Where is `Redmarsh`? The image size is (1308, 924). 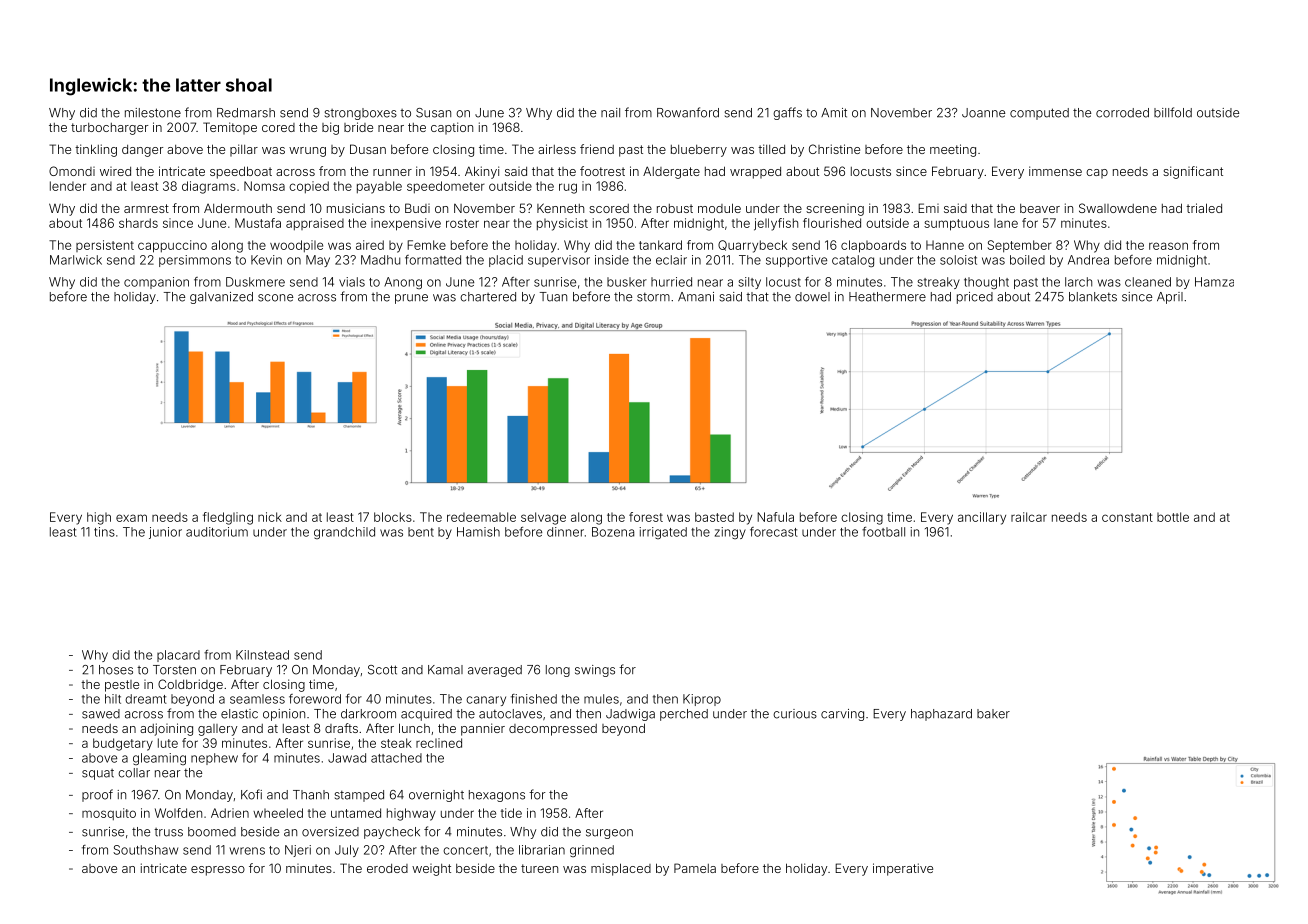
Redmarsh is located at coordinates (246, 113).
